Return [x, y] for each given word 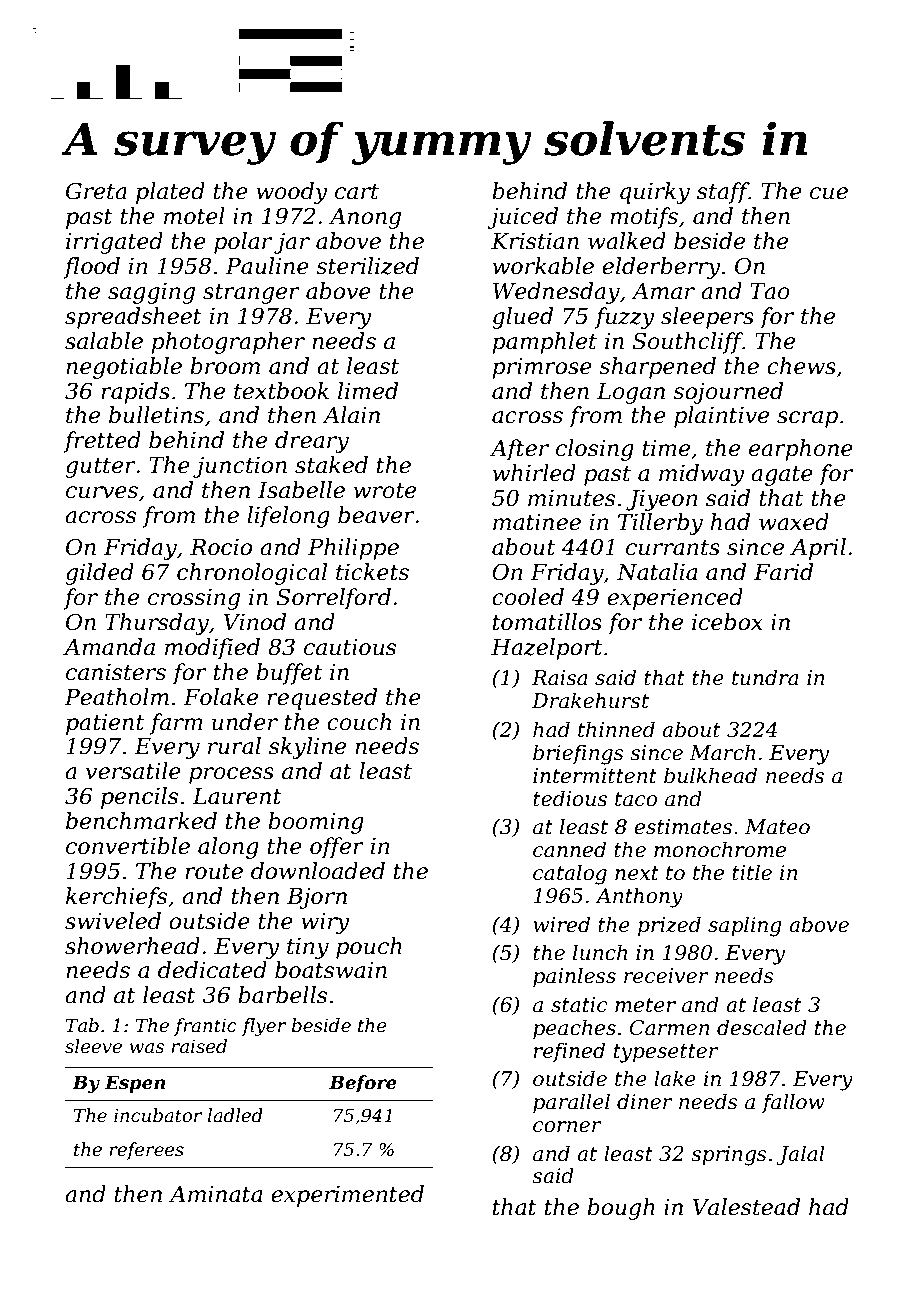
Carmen [670, 1028]
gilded [100, 574]
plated [170, 193]
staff [723, 193]
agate [782, 476]
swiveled [113, 921]
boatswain [331, 970]
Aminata [215, 1194]
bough [621, 1209]
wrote [385, 491]
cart [357, 192]
